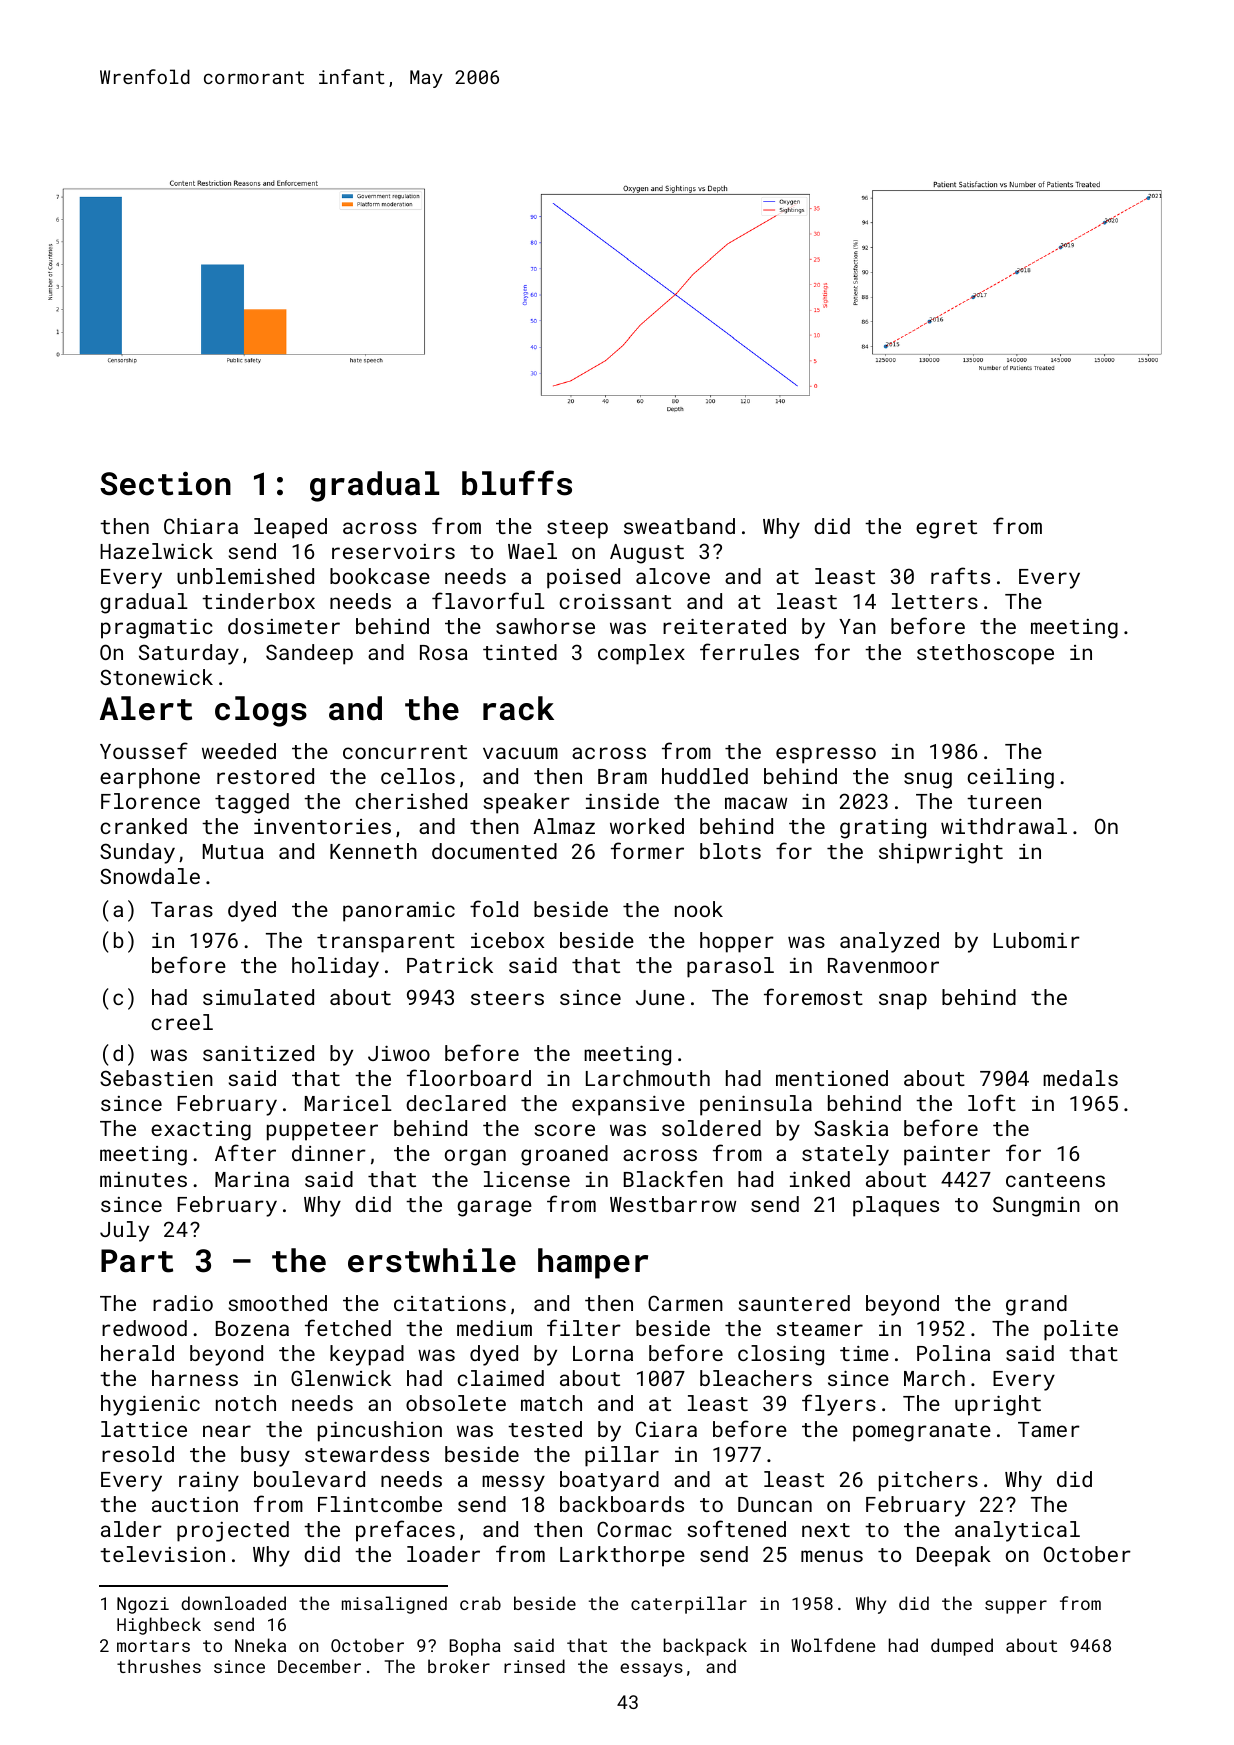  Describe the element at coordinates (705, 1647) in the screenshot. I see `backpack` at that location.
